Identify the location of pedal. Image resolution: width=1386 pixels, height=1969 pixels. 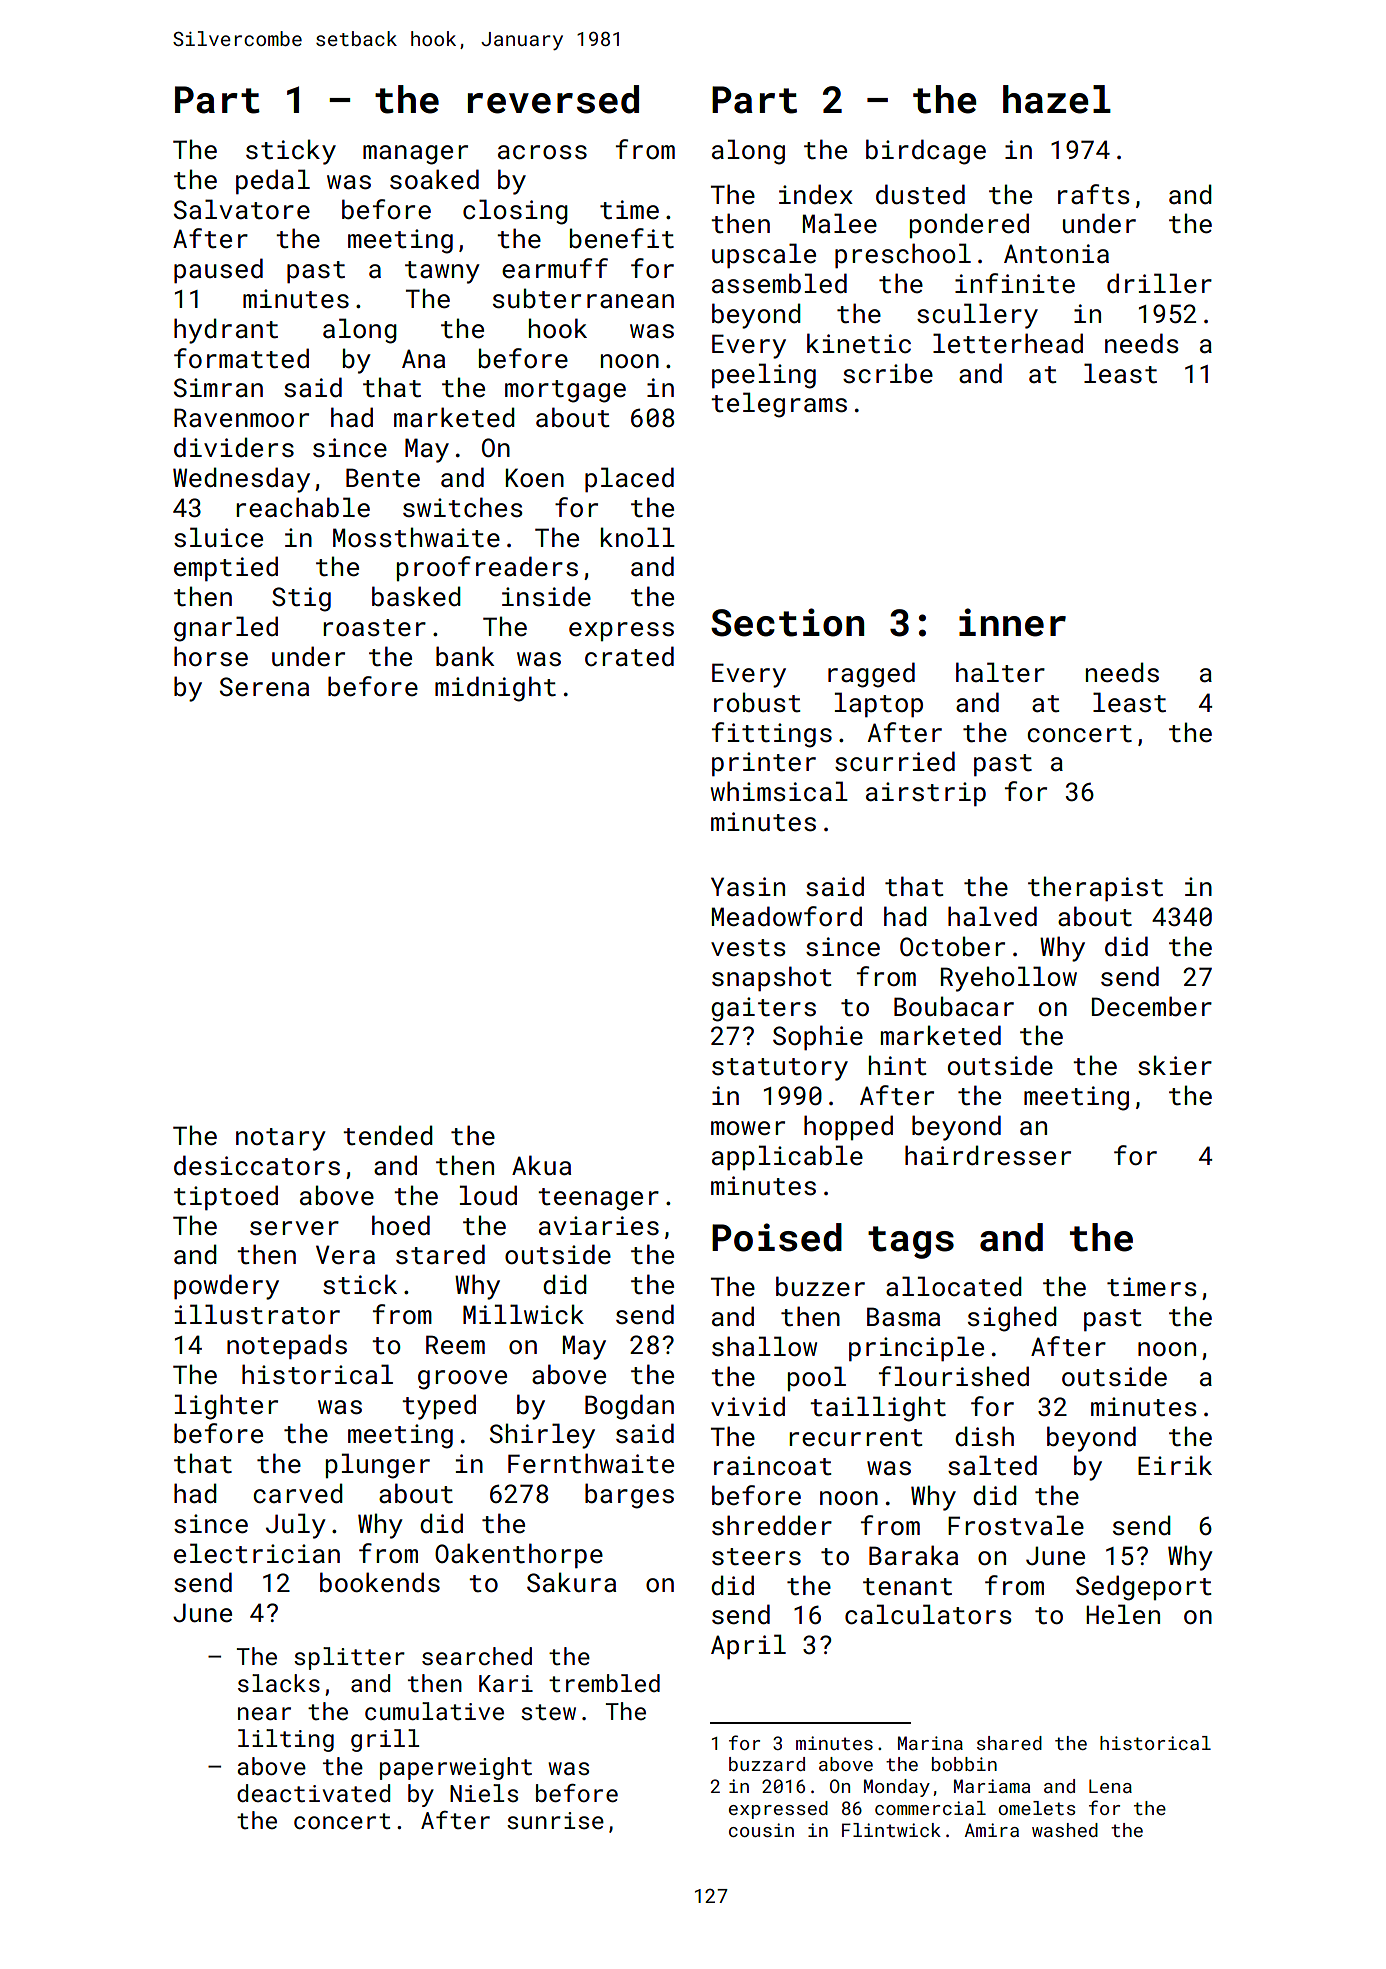
(273, 181).
